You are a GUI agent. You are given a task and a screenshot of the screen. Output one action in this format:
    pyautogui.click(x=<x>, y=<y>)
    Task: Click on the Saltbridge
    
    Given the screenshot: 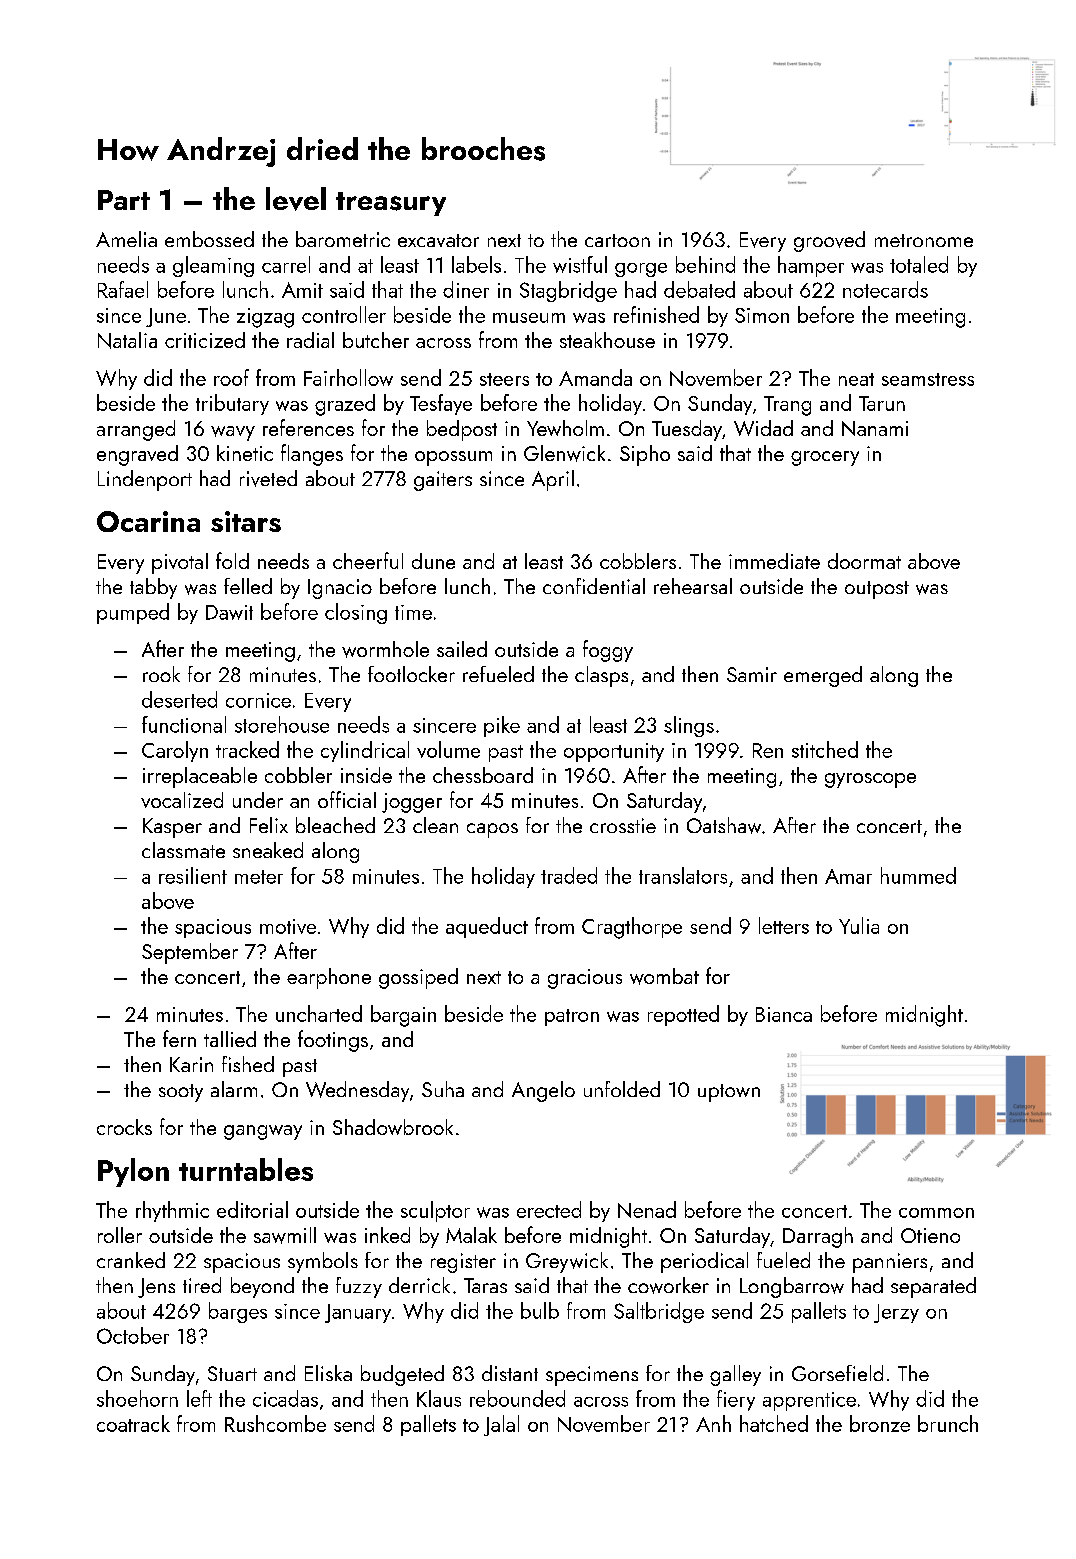 What is the action you would take?
    pyautogui.click(x=659, y=1312)
